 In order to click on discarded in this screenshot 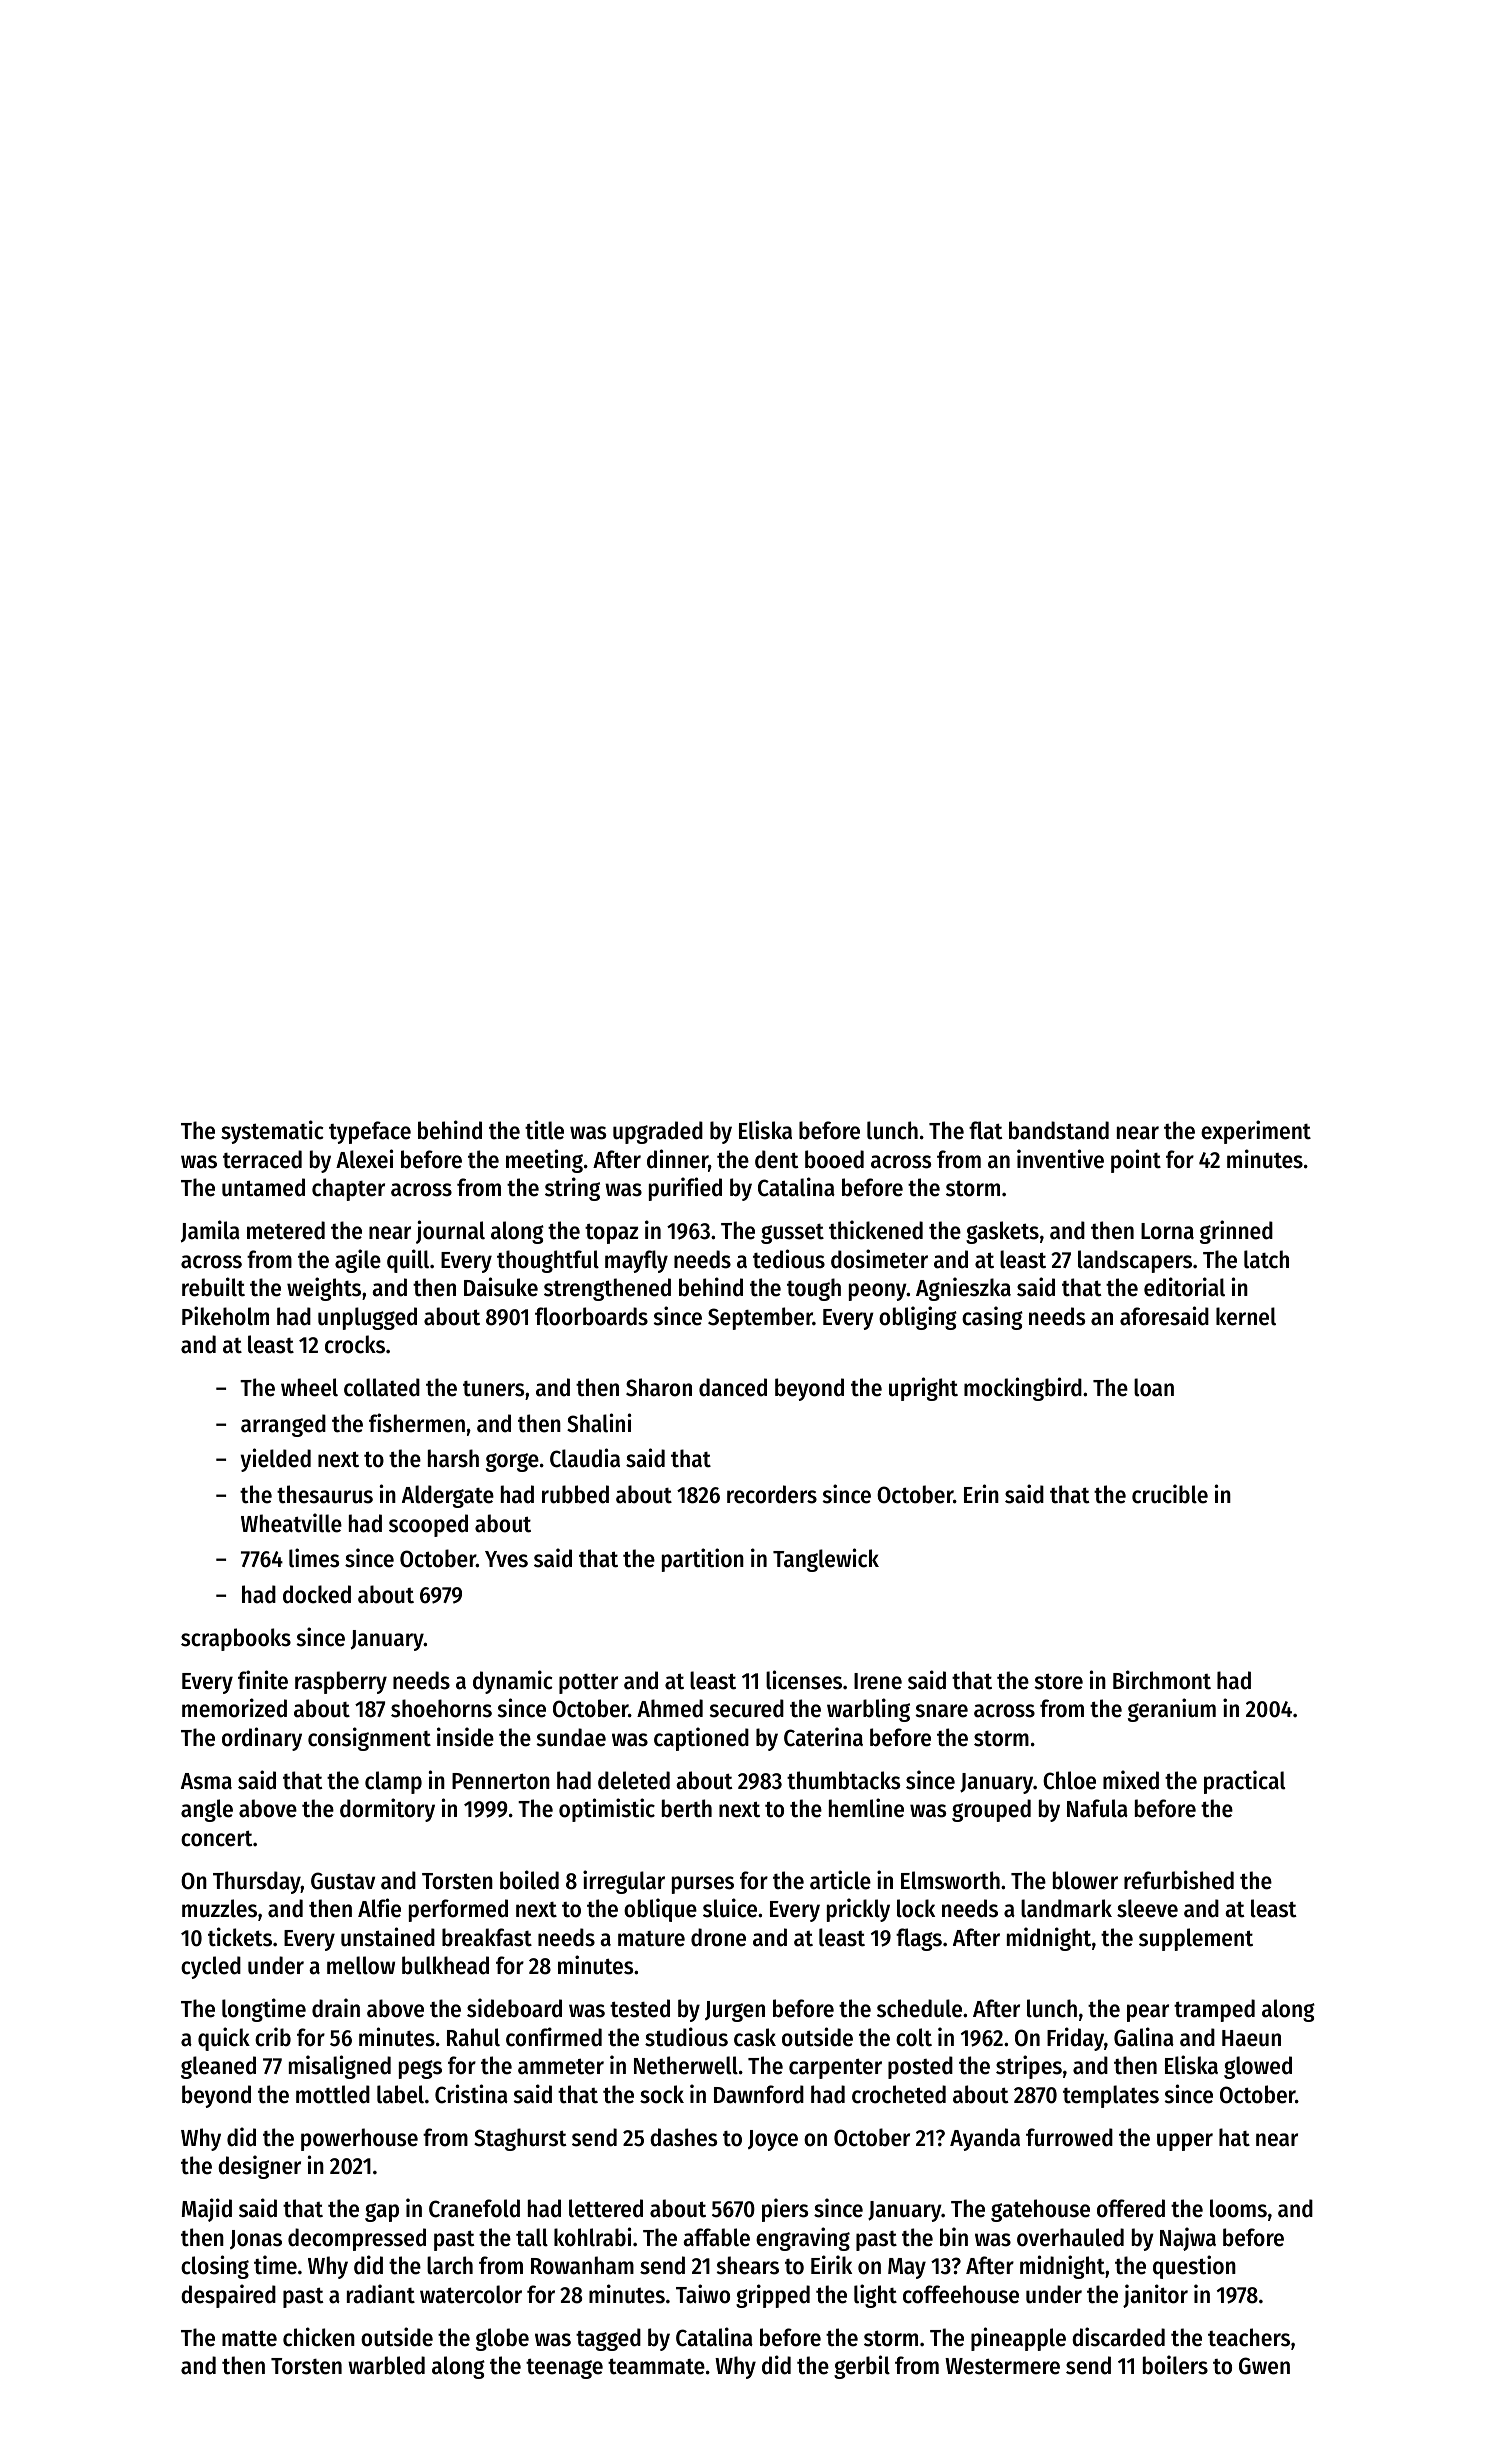, I will do `click(1118, 2337)`.
